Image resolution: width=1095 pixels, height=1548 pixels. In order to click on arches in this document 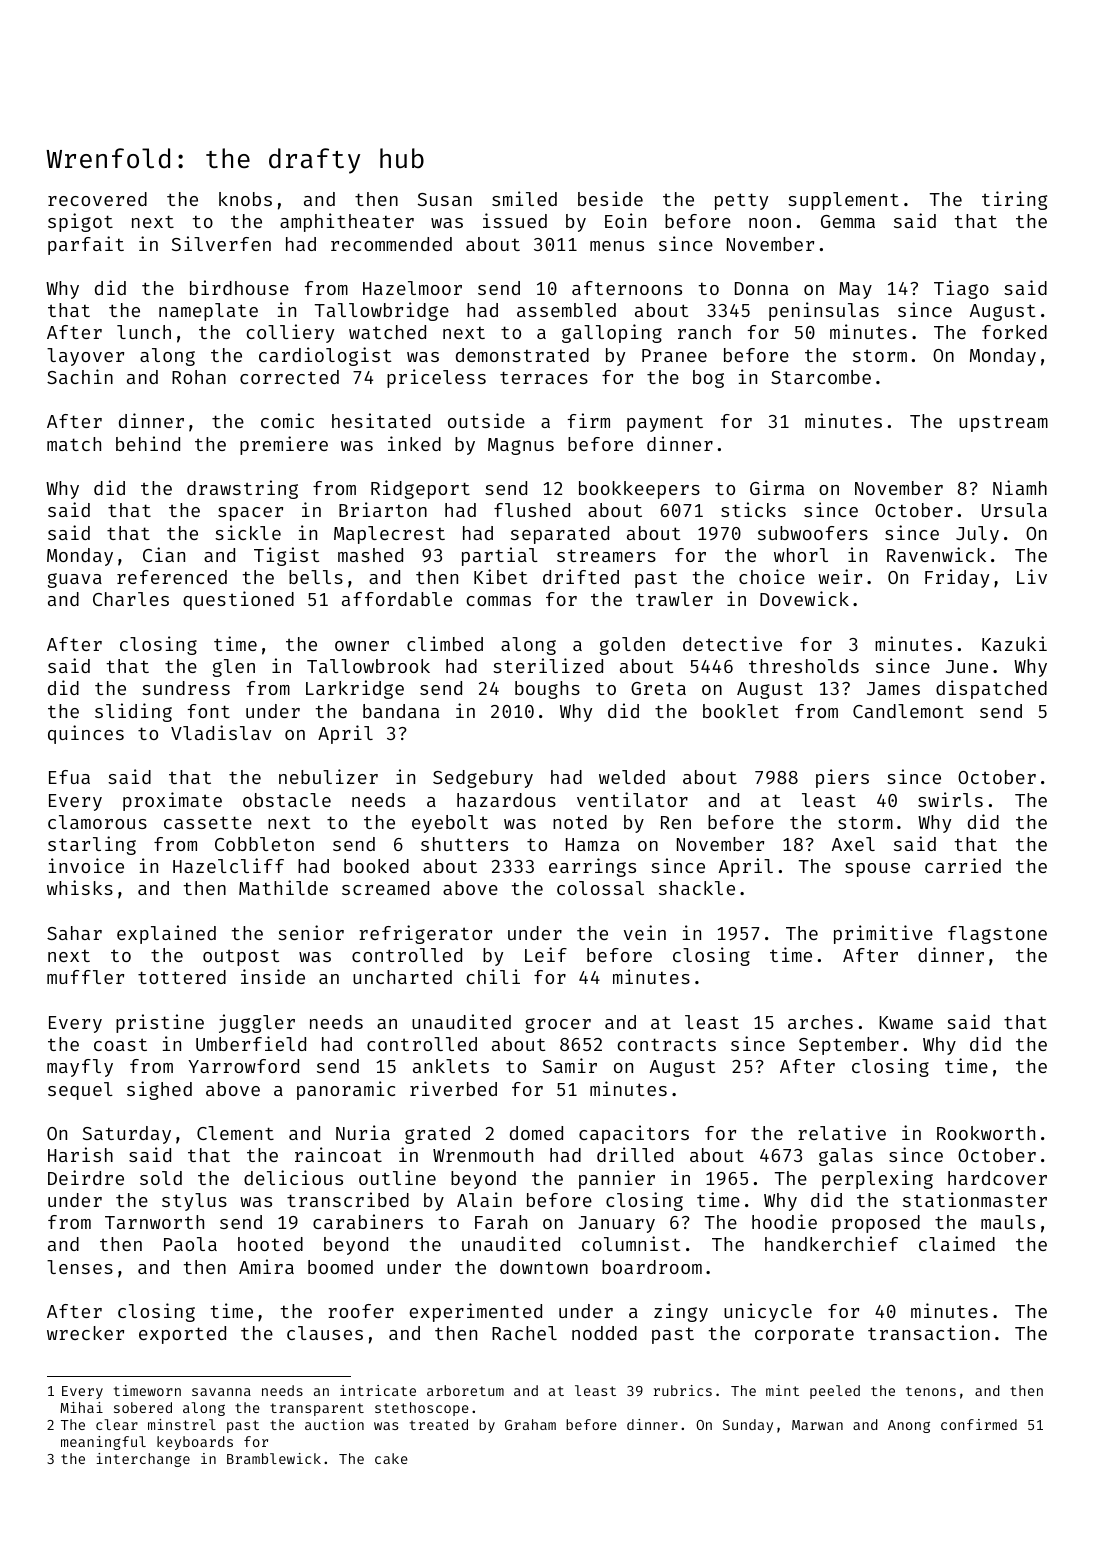, I will do `click(820, 1022)`.
